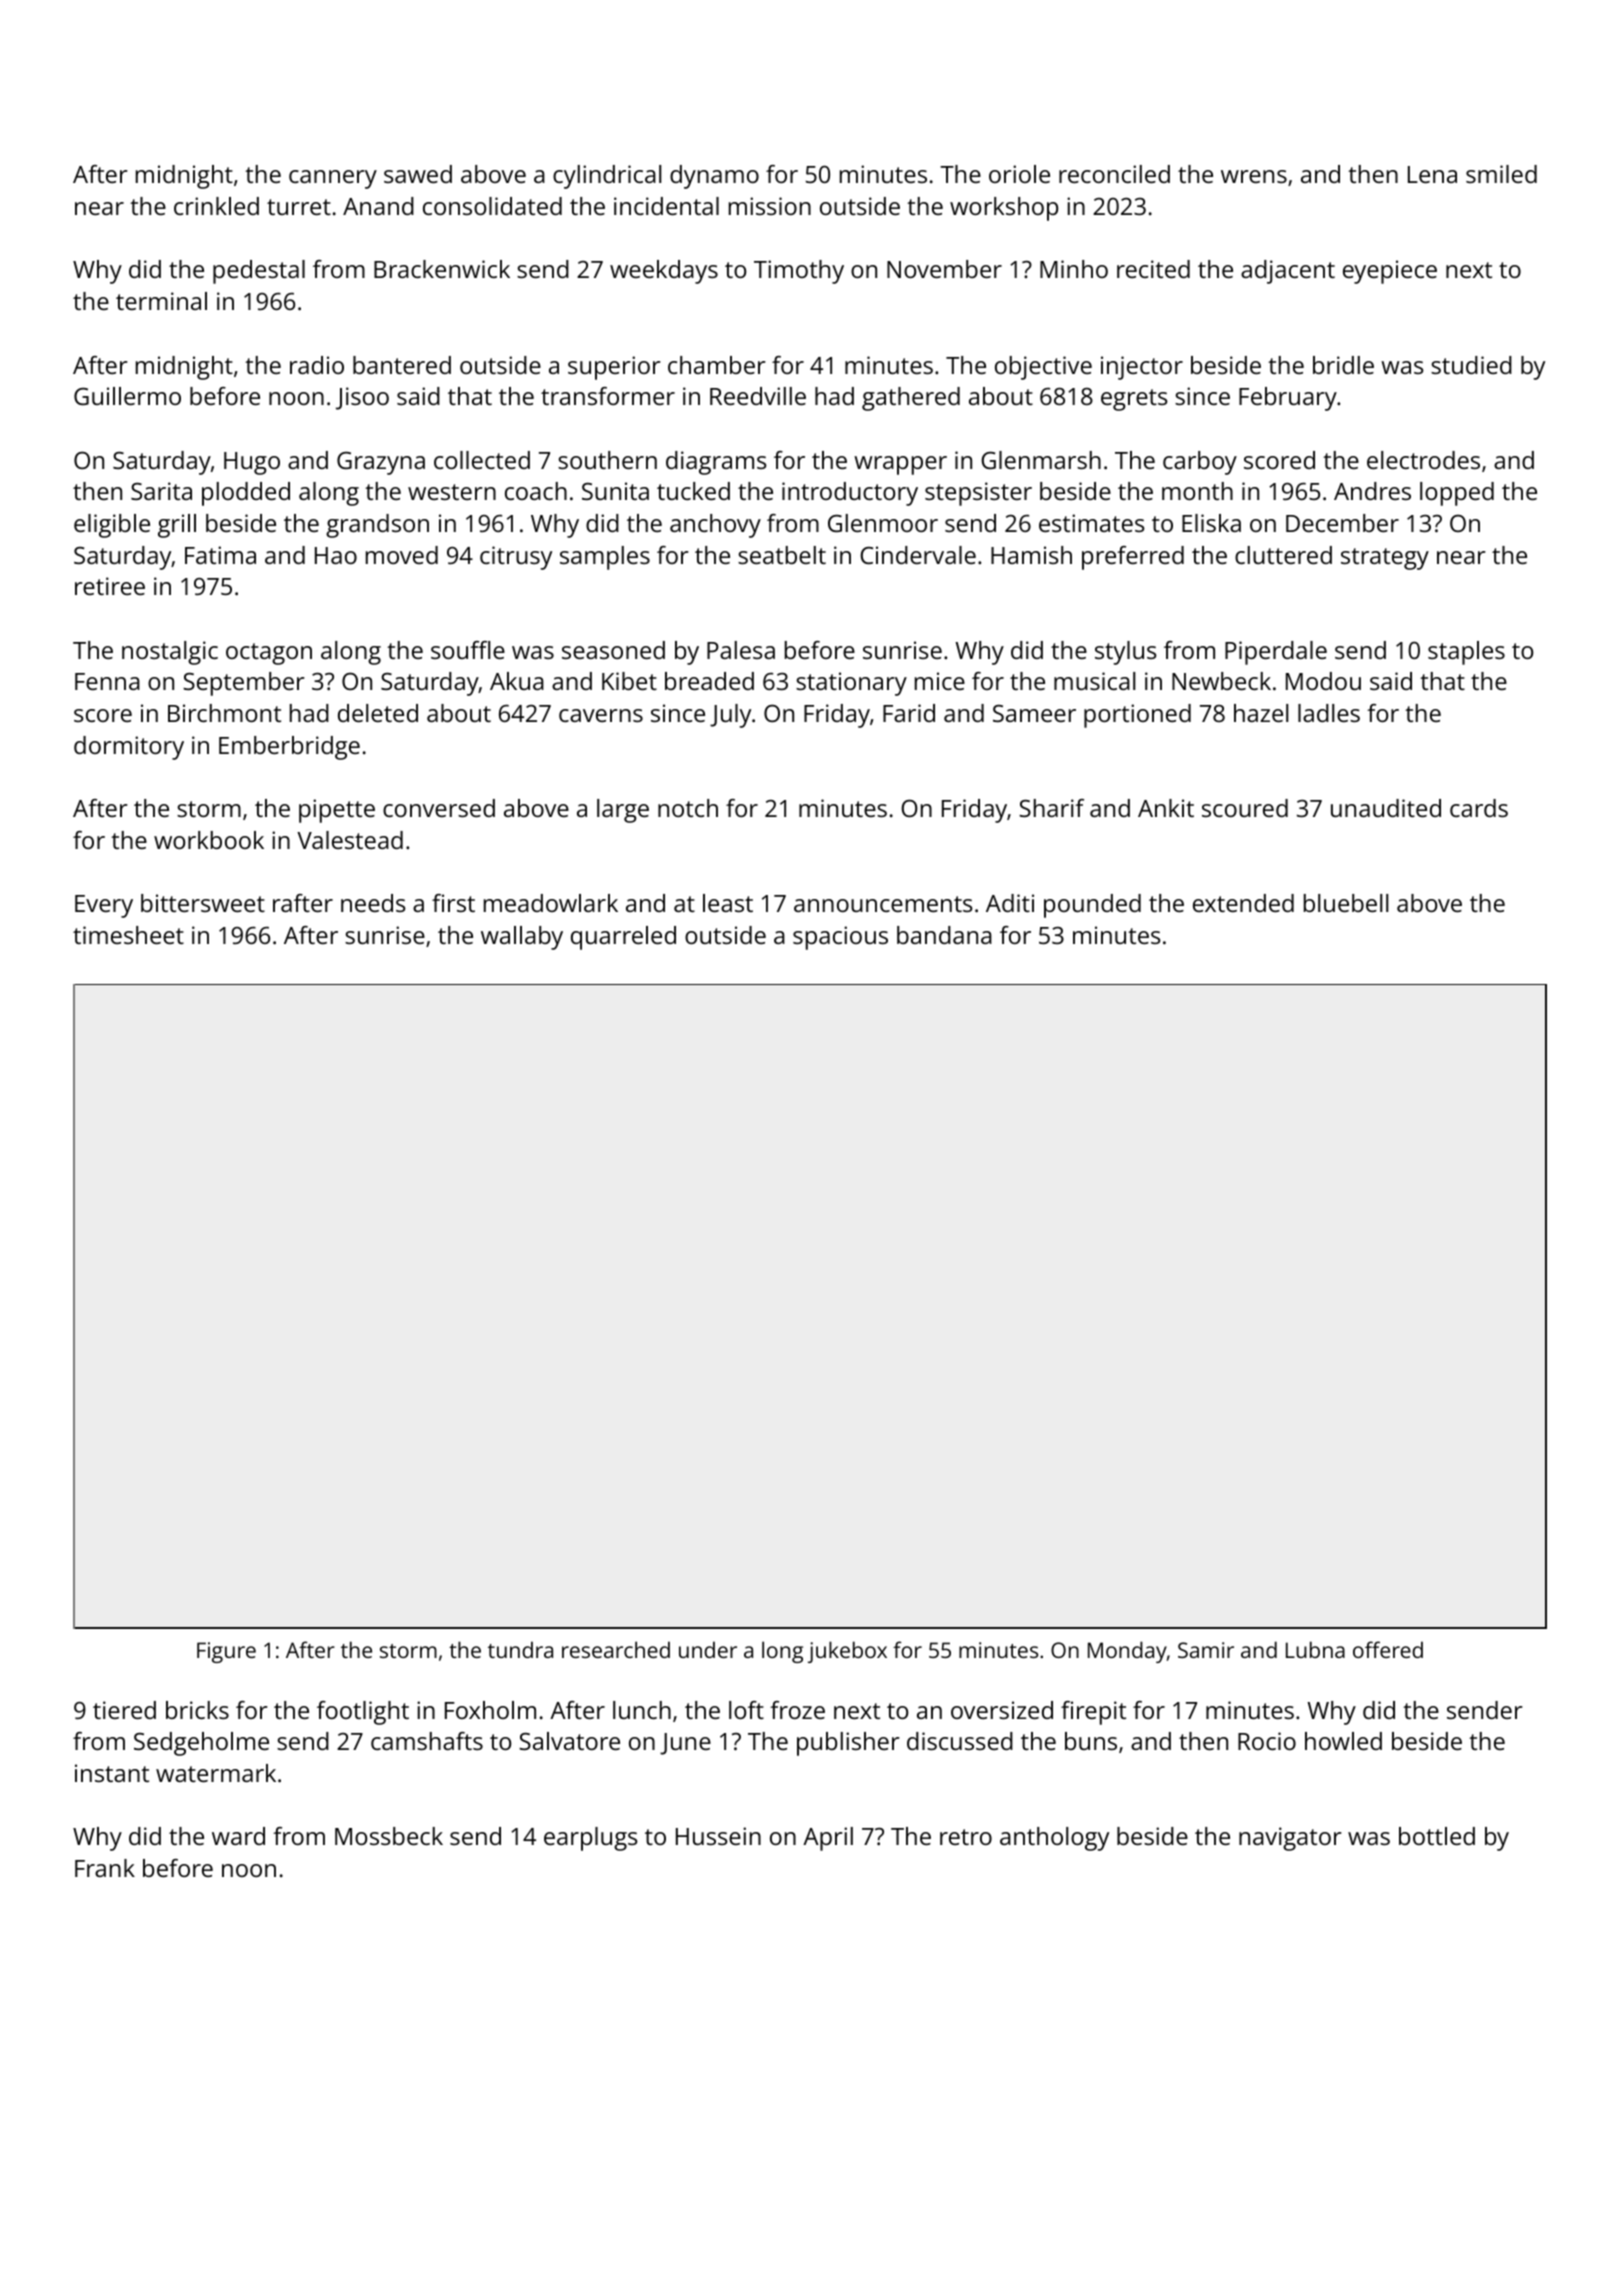  What do you see at coordinates (128, 935) in the document?
I see `timesheet` at bounding box center [128, 935].
